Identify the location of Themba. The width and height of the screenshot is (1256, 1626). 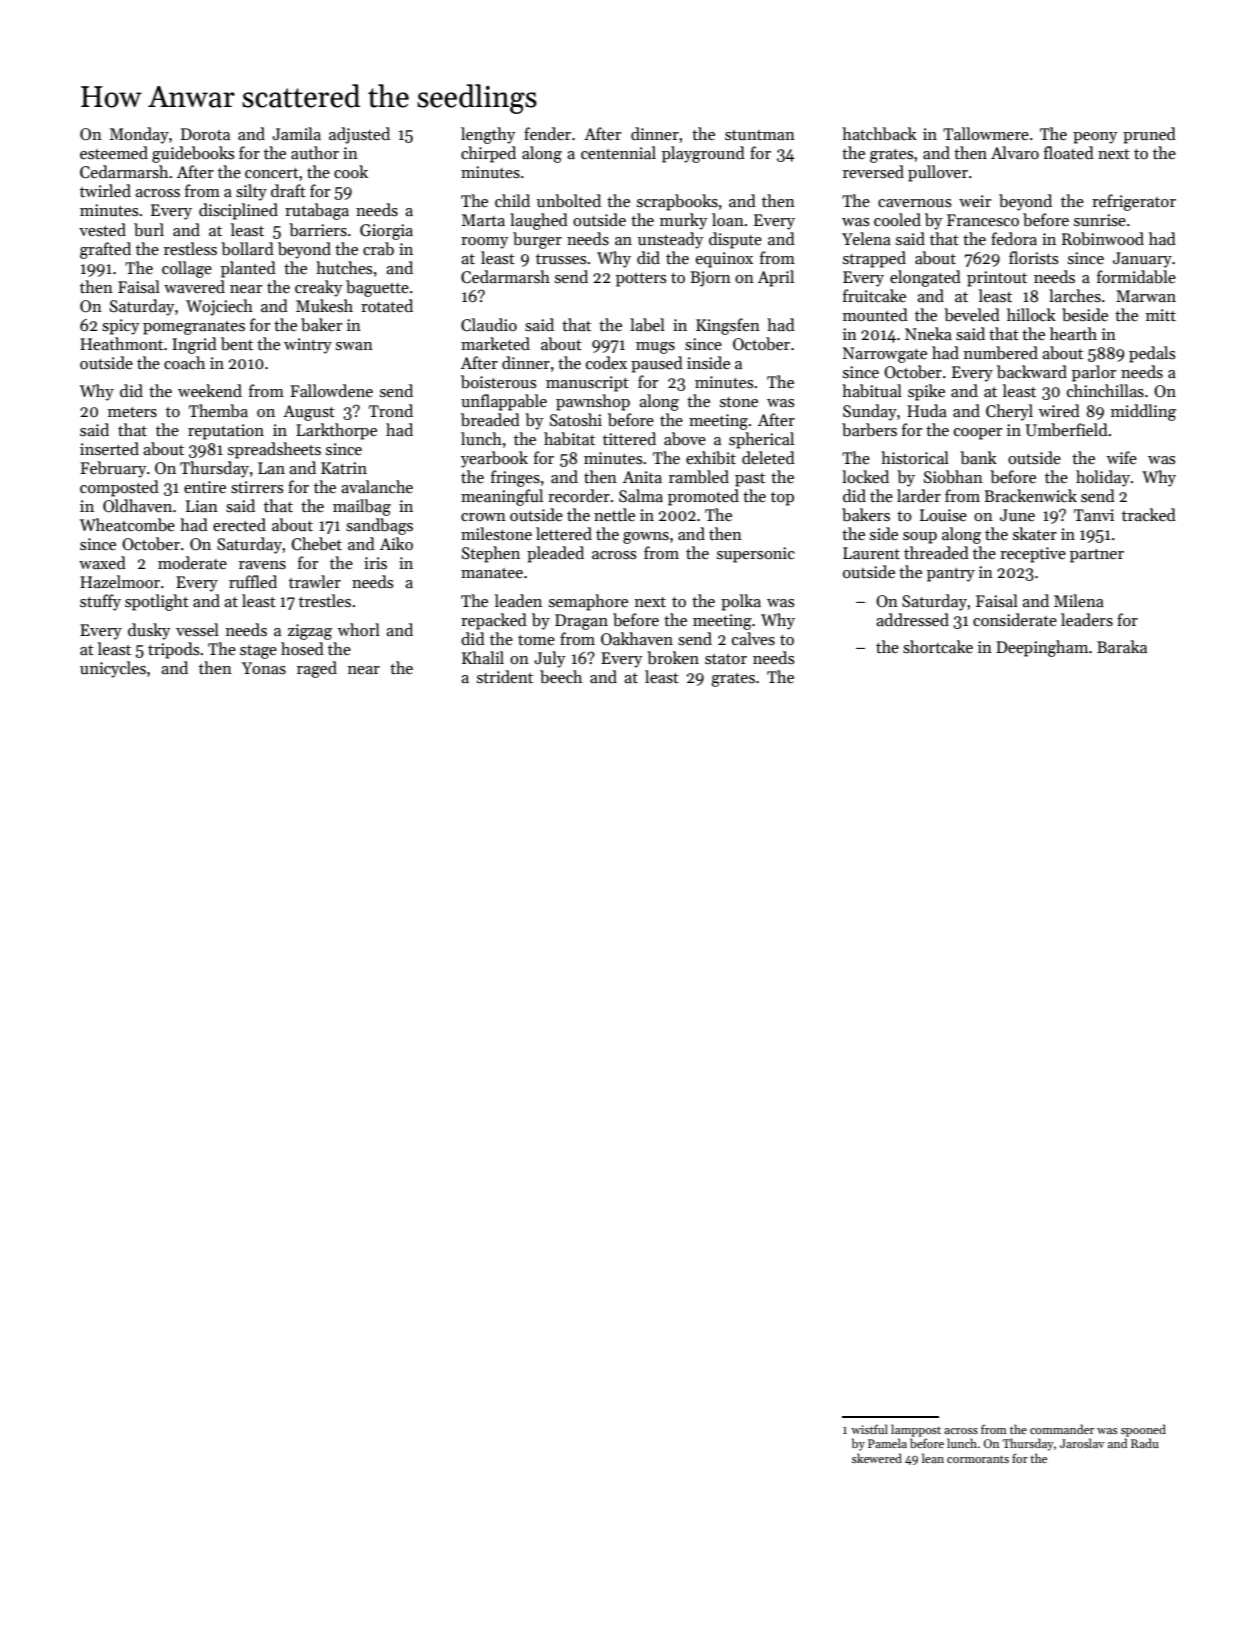
(218, 411).
